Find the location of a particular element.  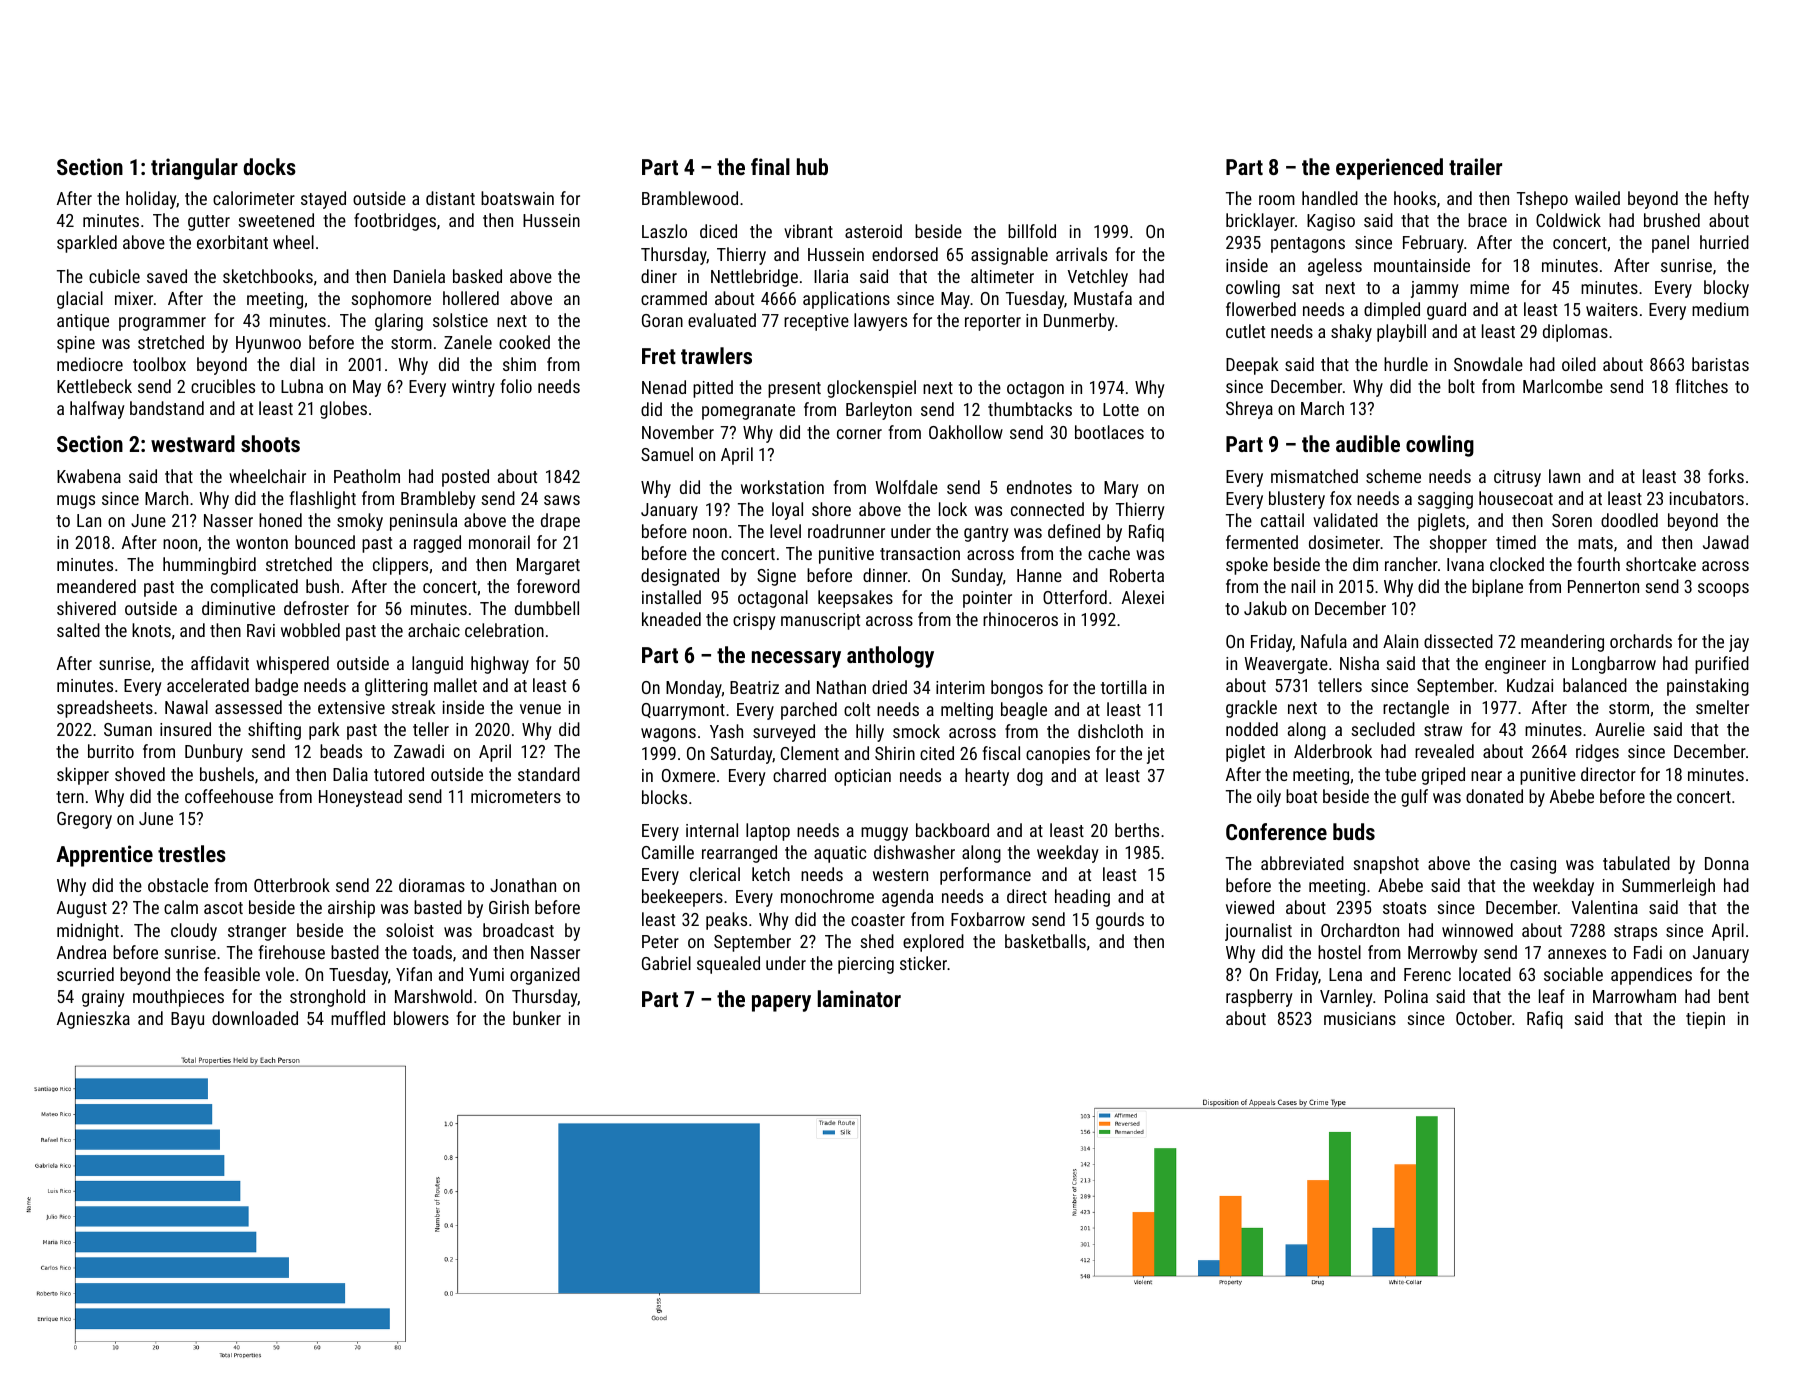

tiepin is located at coordinates (1705, 1020).
